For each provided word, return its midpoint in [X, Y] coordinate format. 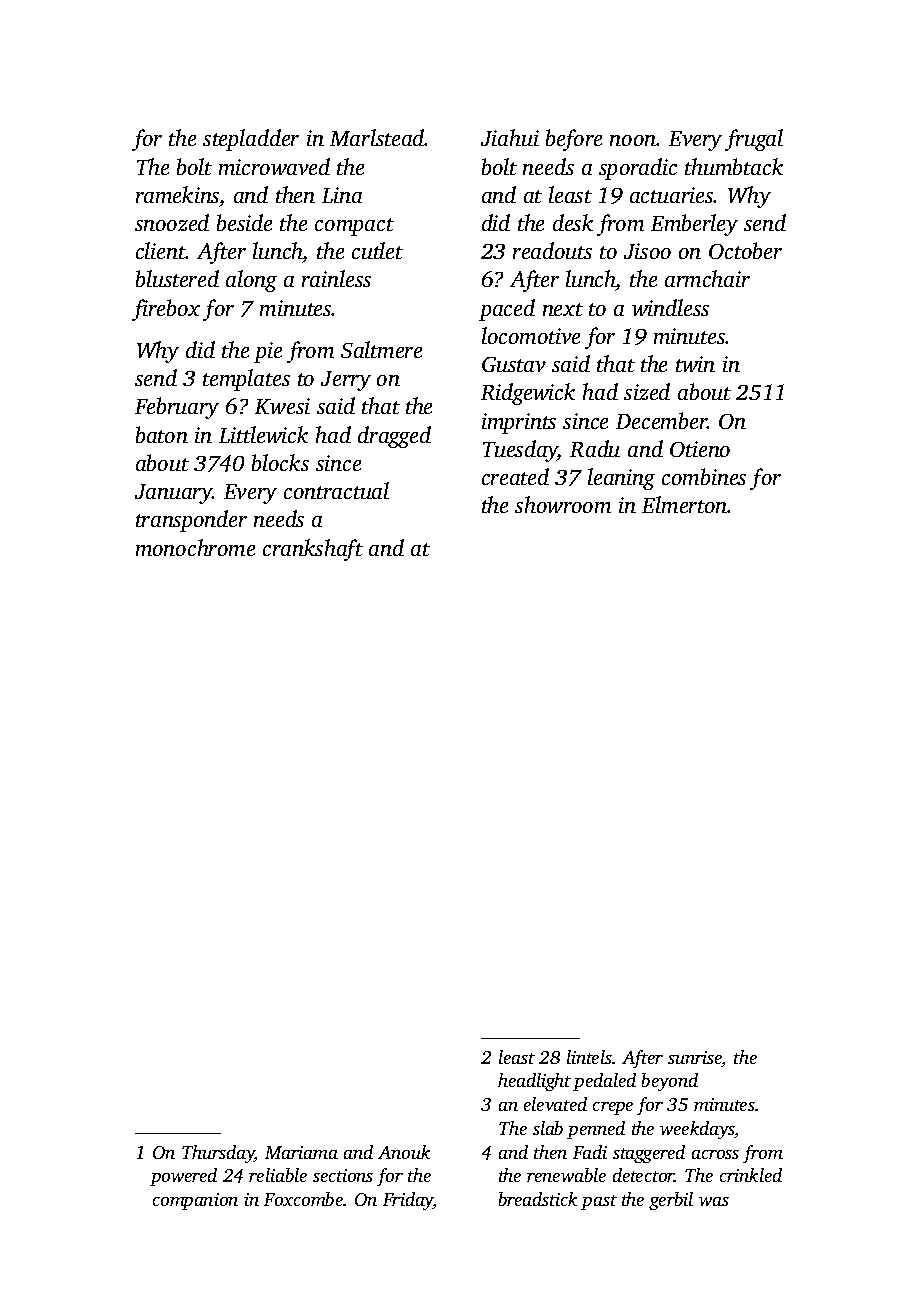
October [745, 250]
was [714, 1201]
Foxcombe [303, 1199]
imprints [519, 423]
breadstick [538, 1199]
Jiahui [510, 137]
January [174, 494]
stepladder [251, 140]
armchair [707, 278]
